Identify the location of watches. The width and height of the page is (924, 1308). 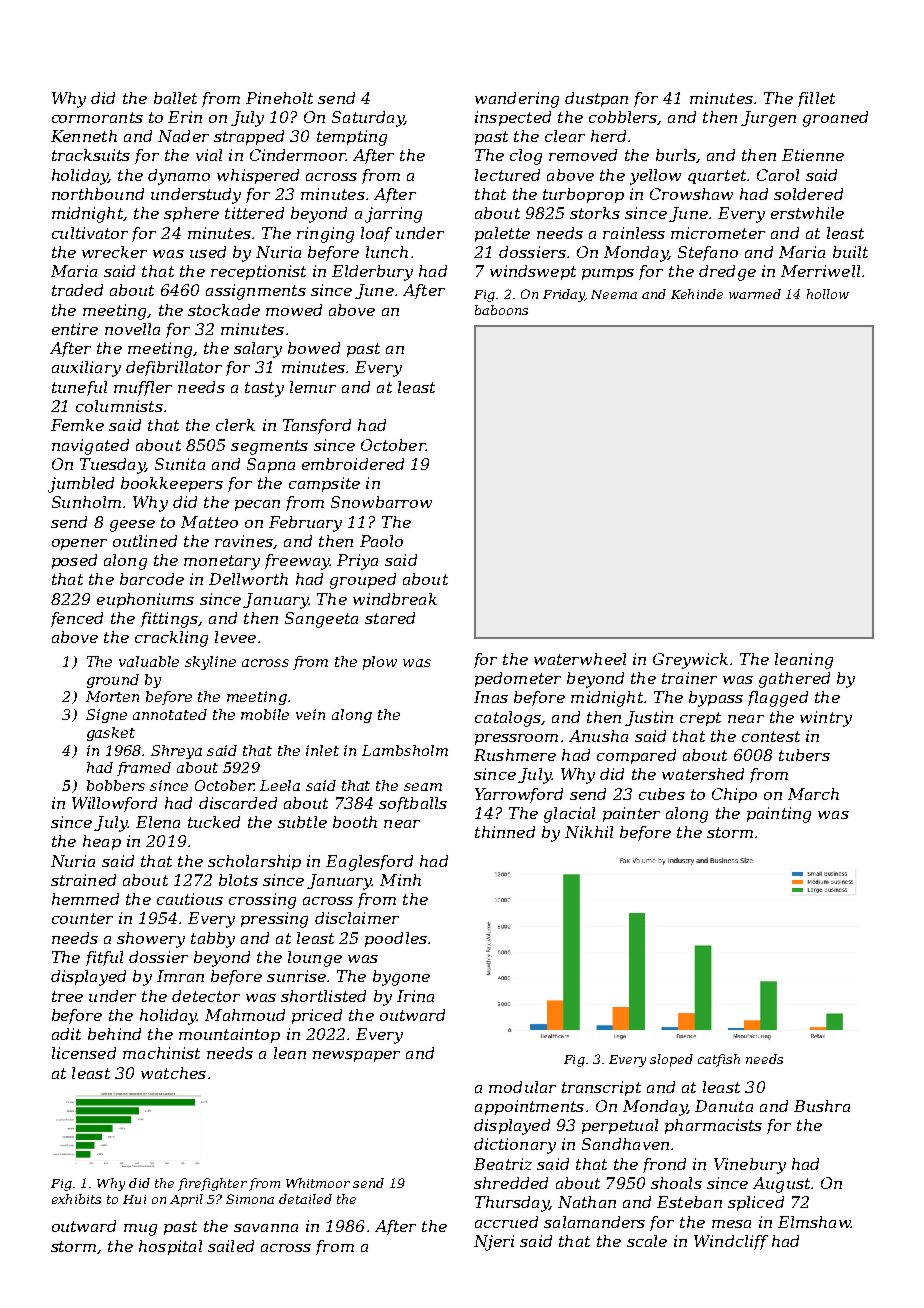
(173, 1073).
